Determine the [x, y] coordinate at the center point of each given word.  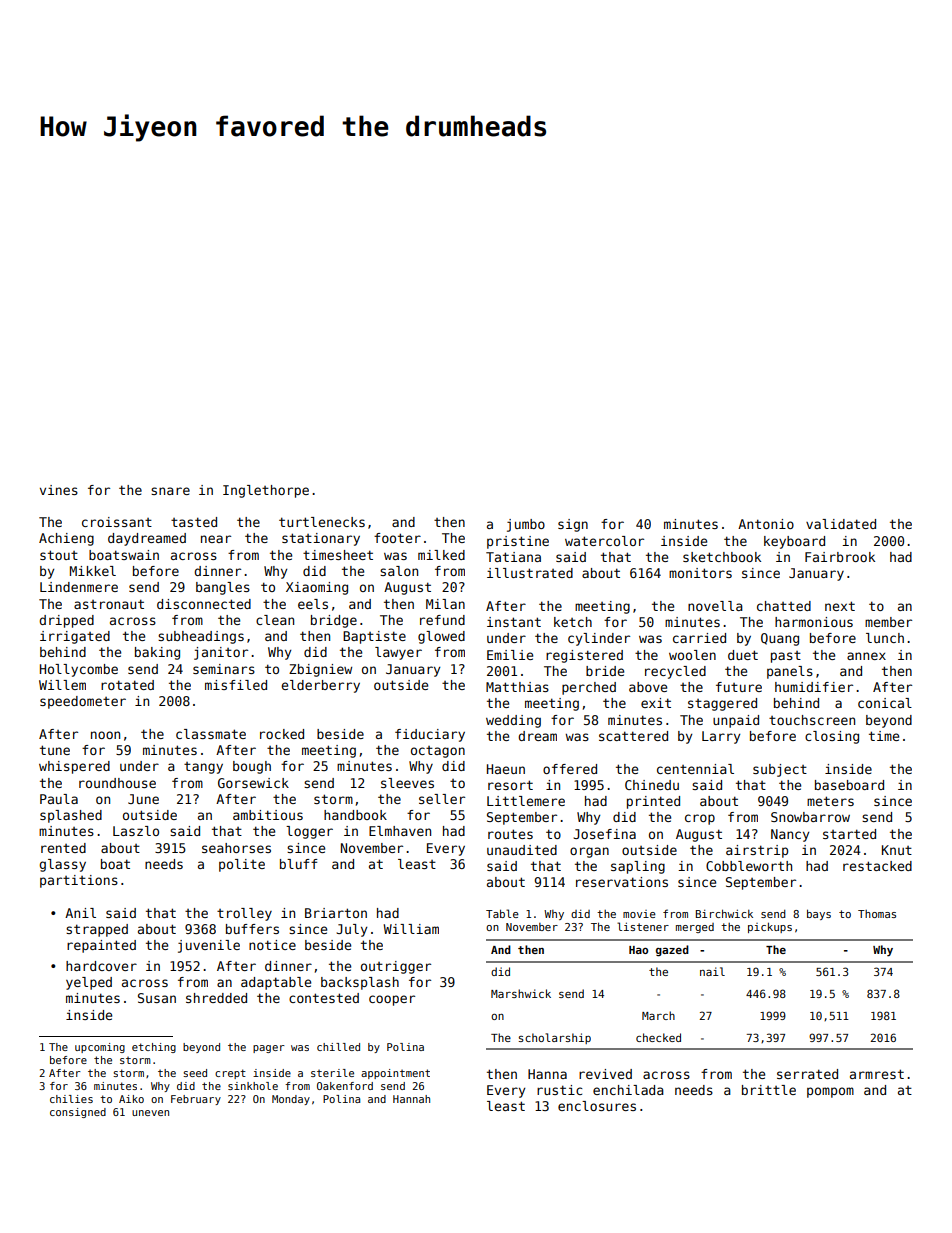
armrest [877, 1074]
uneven [150, 1113]
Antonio [766, 524]
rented [63, 848]
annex [866, 656]
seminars [224, 669]
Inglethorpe [266, 491]
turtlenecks [322, 522]
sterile [332, 1073]
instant [514, 622]
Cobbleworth [749, 866]
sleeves [407, 783]
